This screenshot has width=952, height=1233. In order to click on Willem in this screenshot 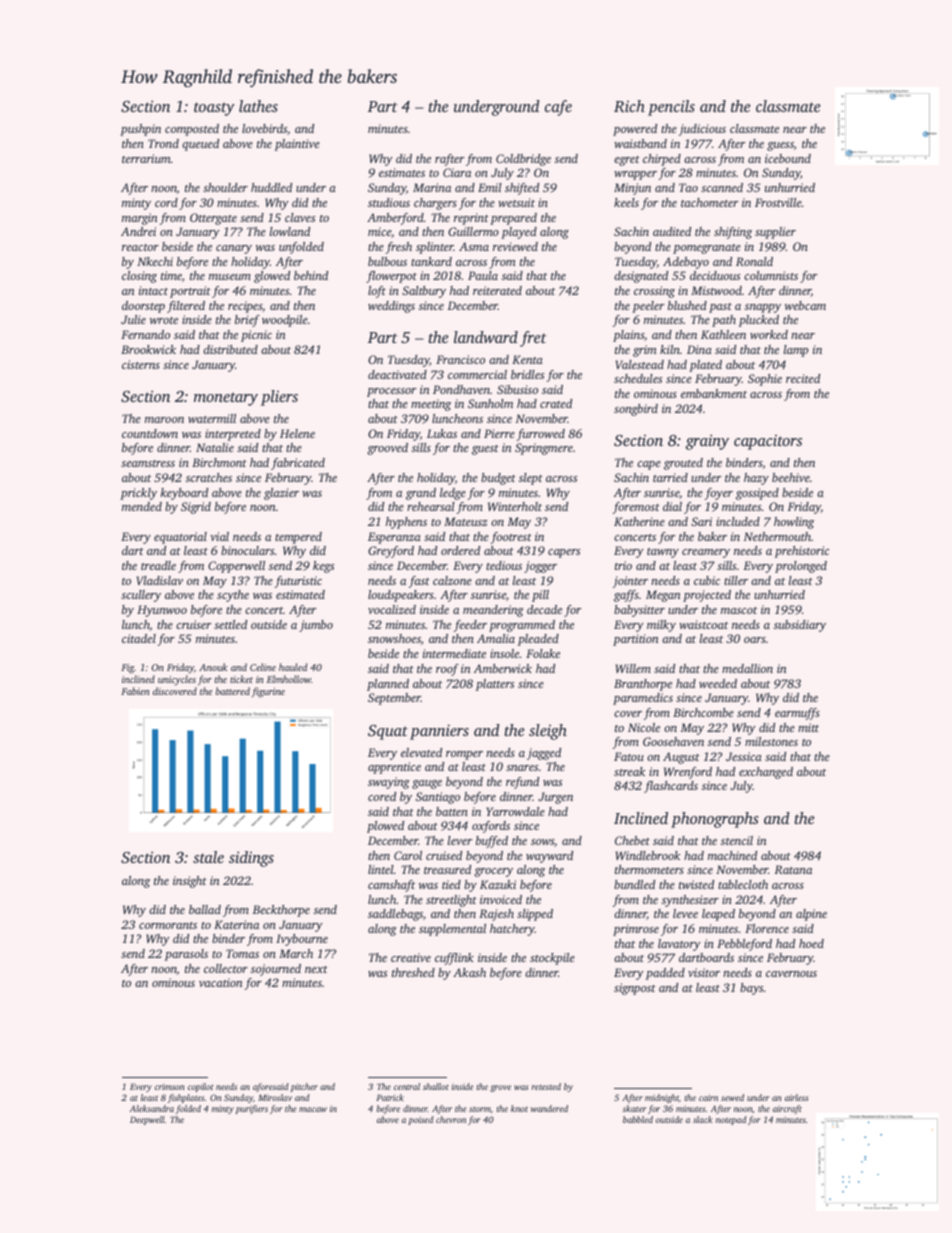, I will do `click(633, 668)`.
